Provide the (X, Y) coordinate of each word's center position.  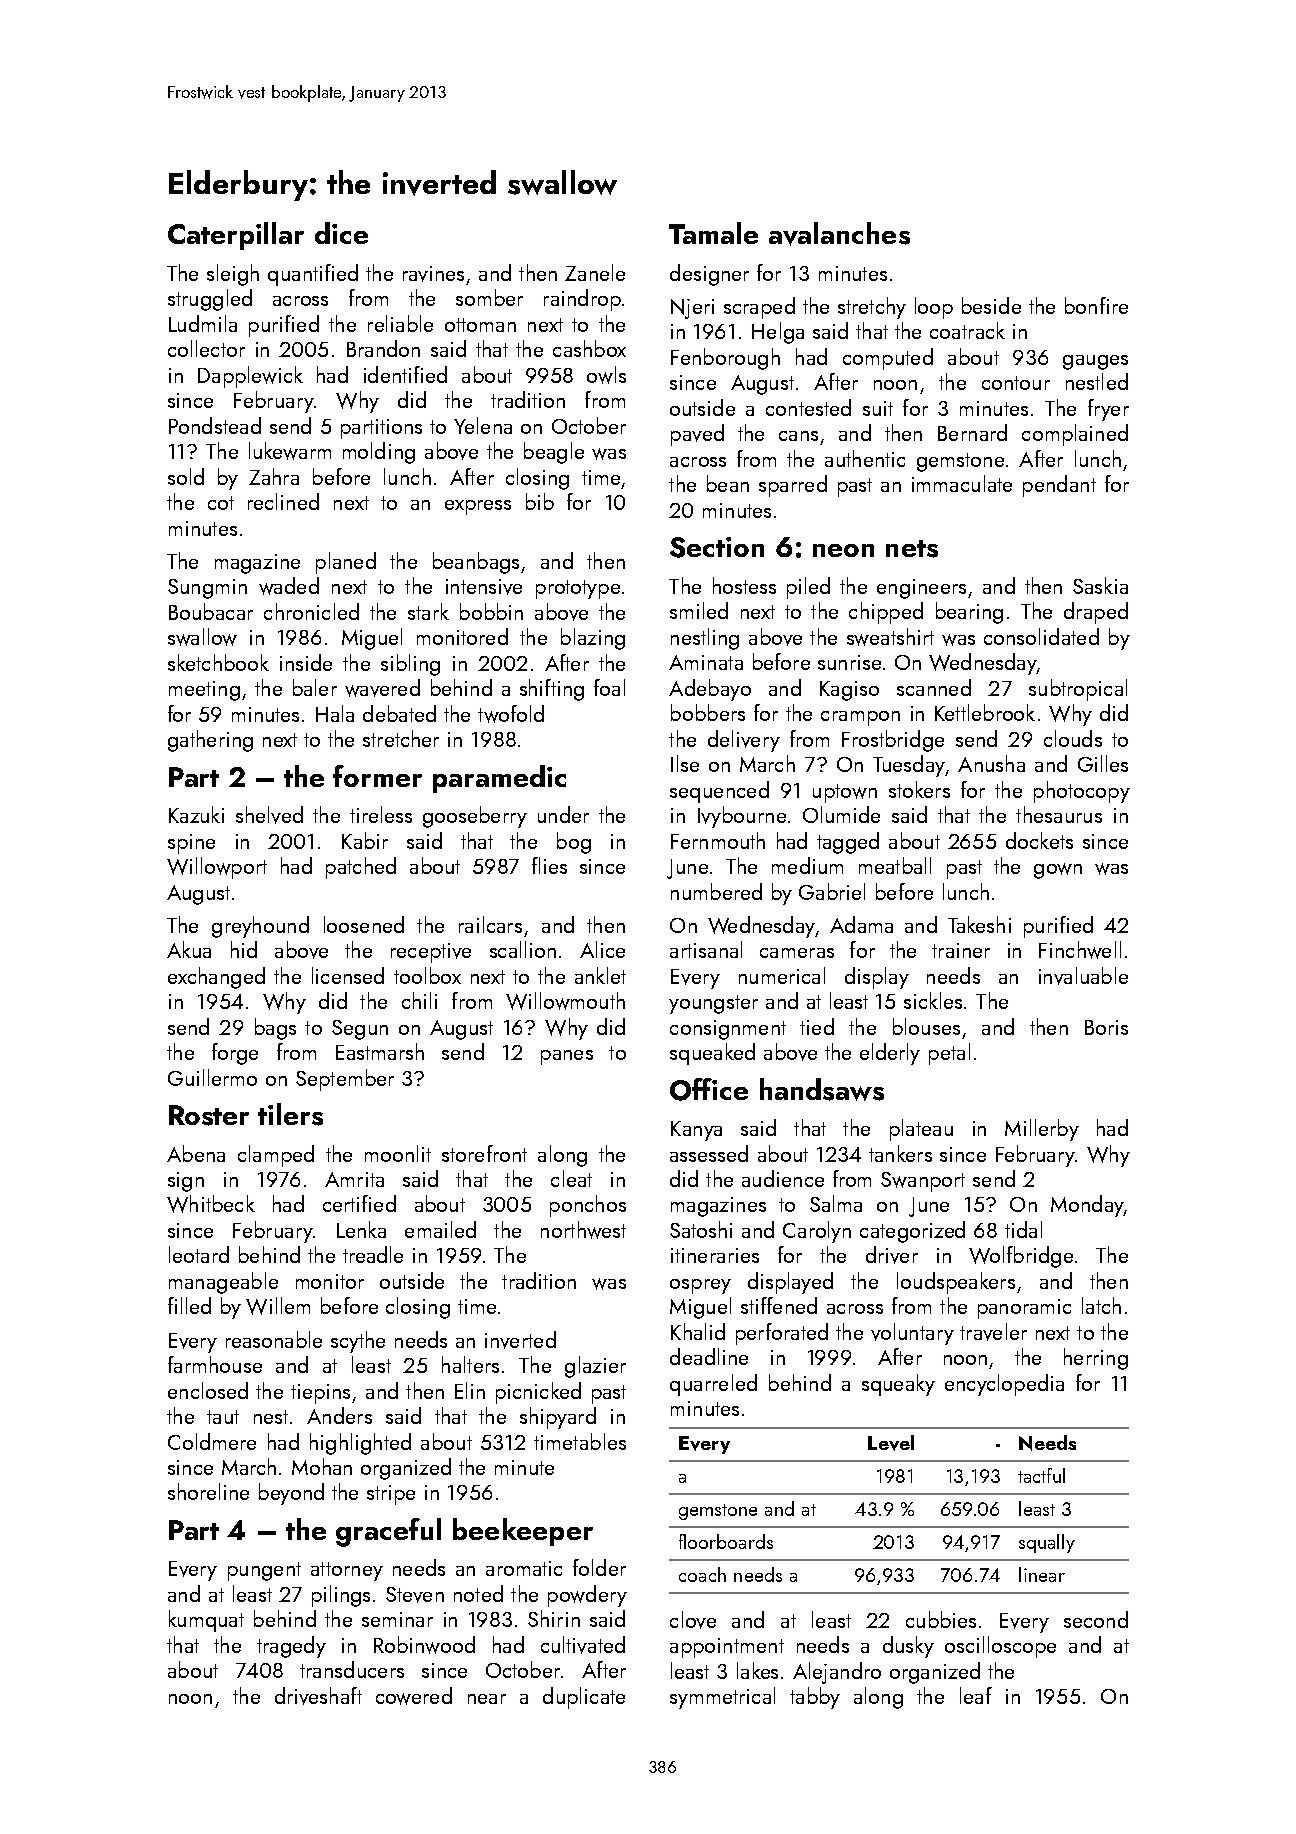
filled (189, 1305)
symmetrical (722, 1698)
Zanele (595, 272)
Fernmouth (718, 840)
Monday (1087, 1206)
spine (191, 844)
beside (991, 305)
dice (341, 233)
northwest (583, 1230)
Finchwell (1080, 950)
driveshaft (318, 1696)
